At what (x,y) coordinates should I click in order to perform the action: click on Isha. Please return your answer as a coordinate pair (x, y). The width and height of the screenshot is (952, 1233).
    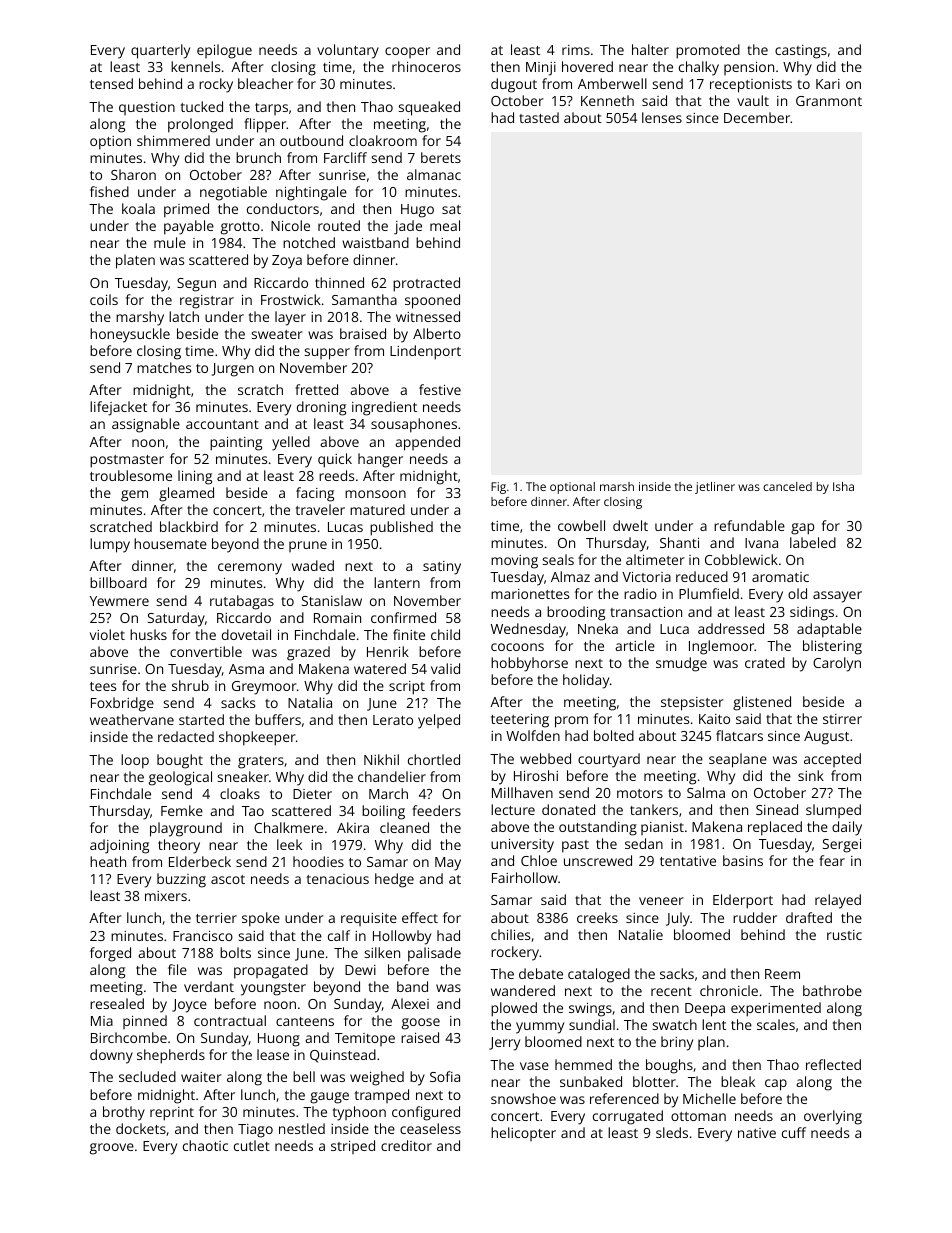
    Looking at the image, I should click on (843, 486).
